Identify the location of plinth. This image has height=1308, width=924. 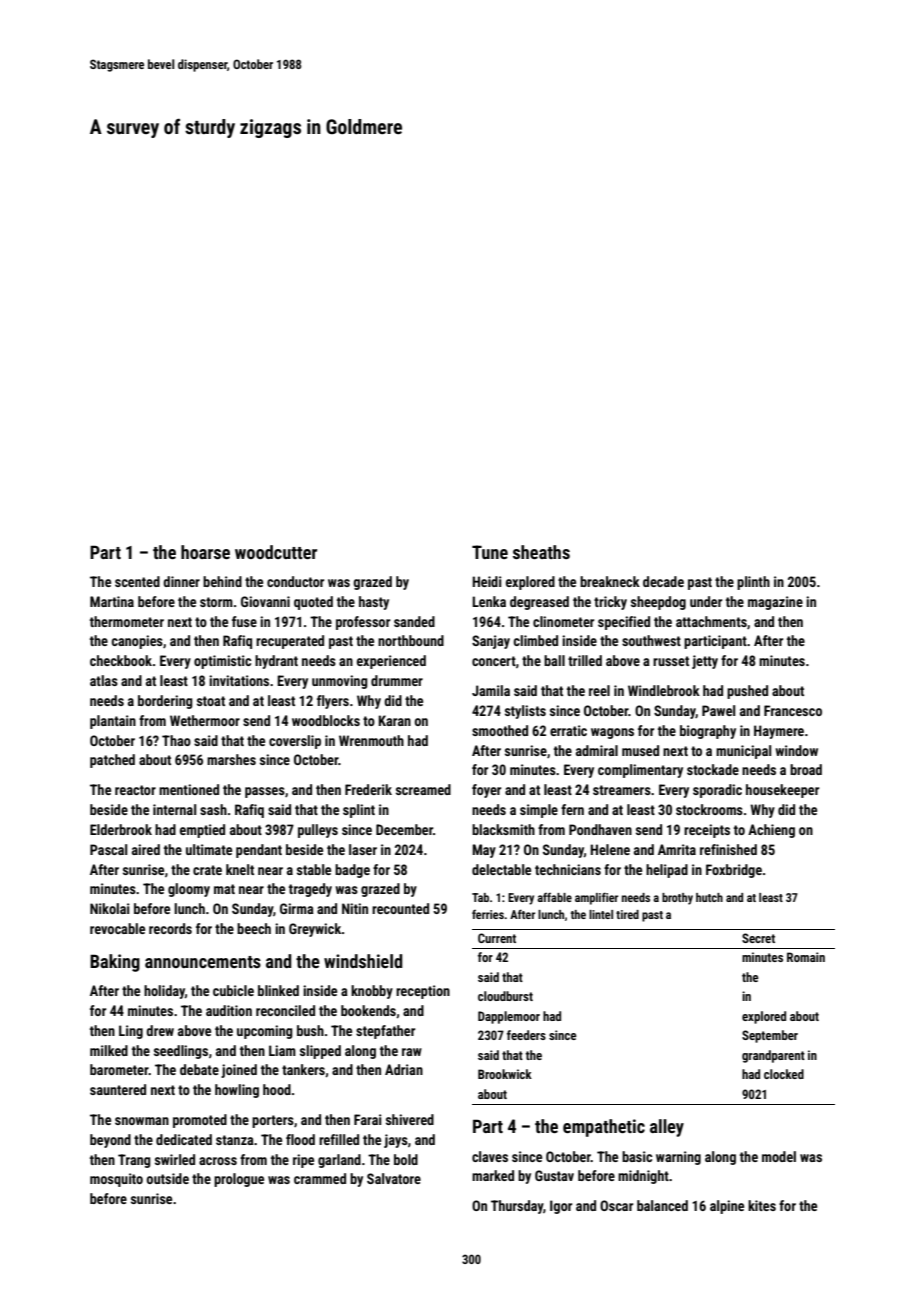
(753, 583).
